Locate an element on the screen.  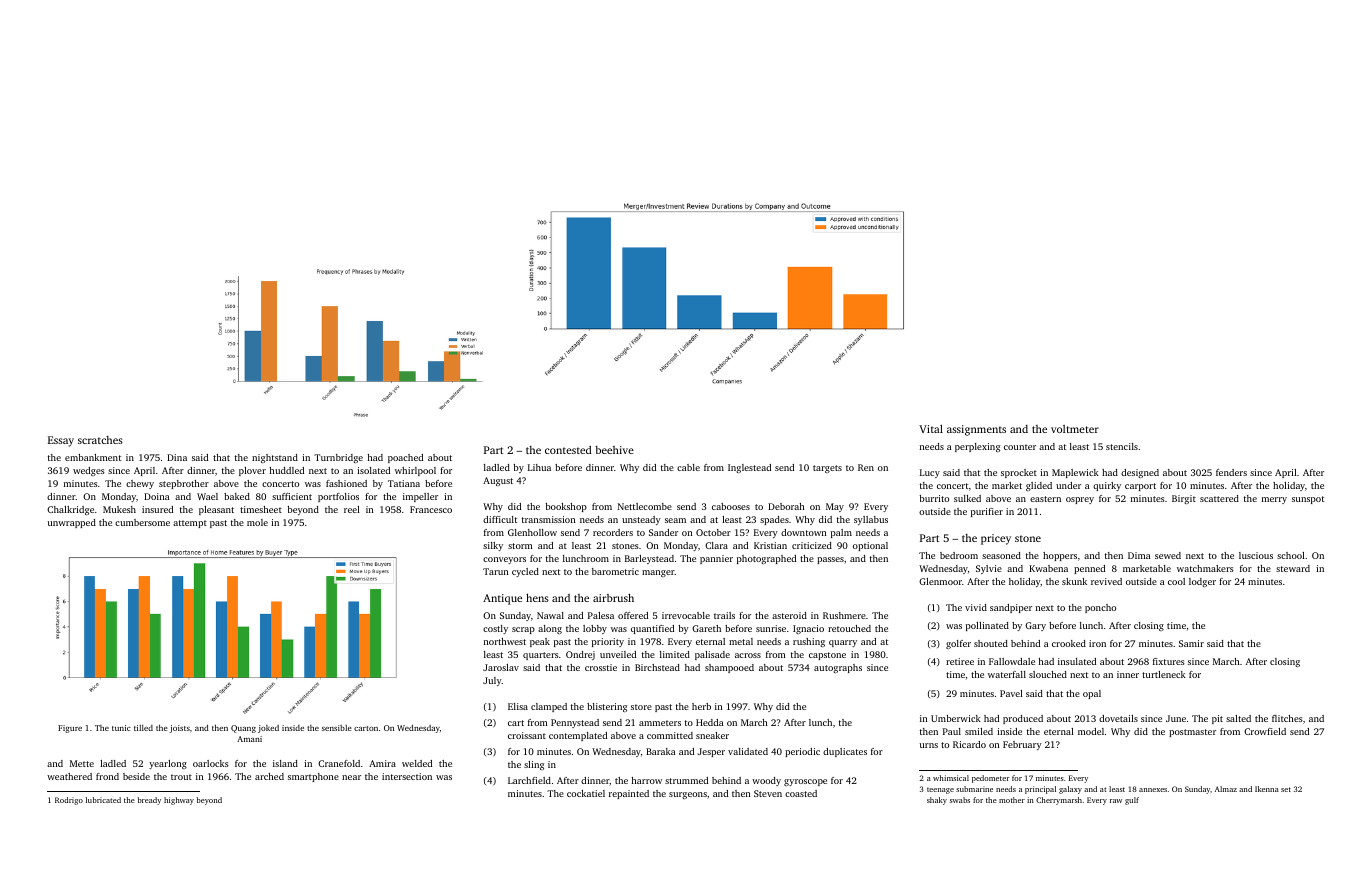
poached is located at coordinates (405, 458).
